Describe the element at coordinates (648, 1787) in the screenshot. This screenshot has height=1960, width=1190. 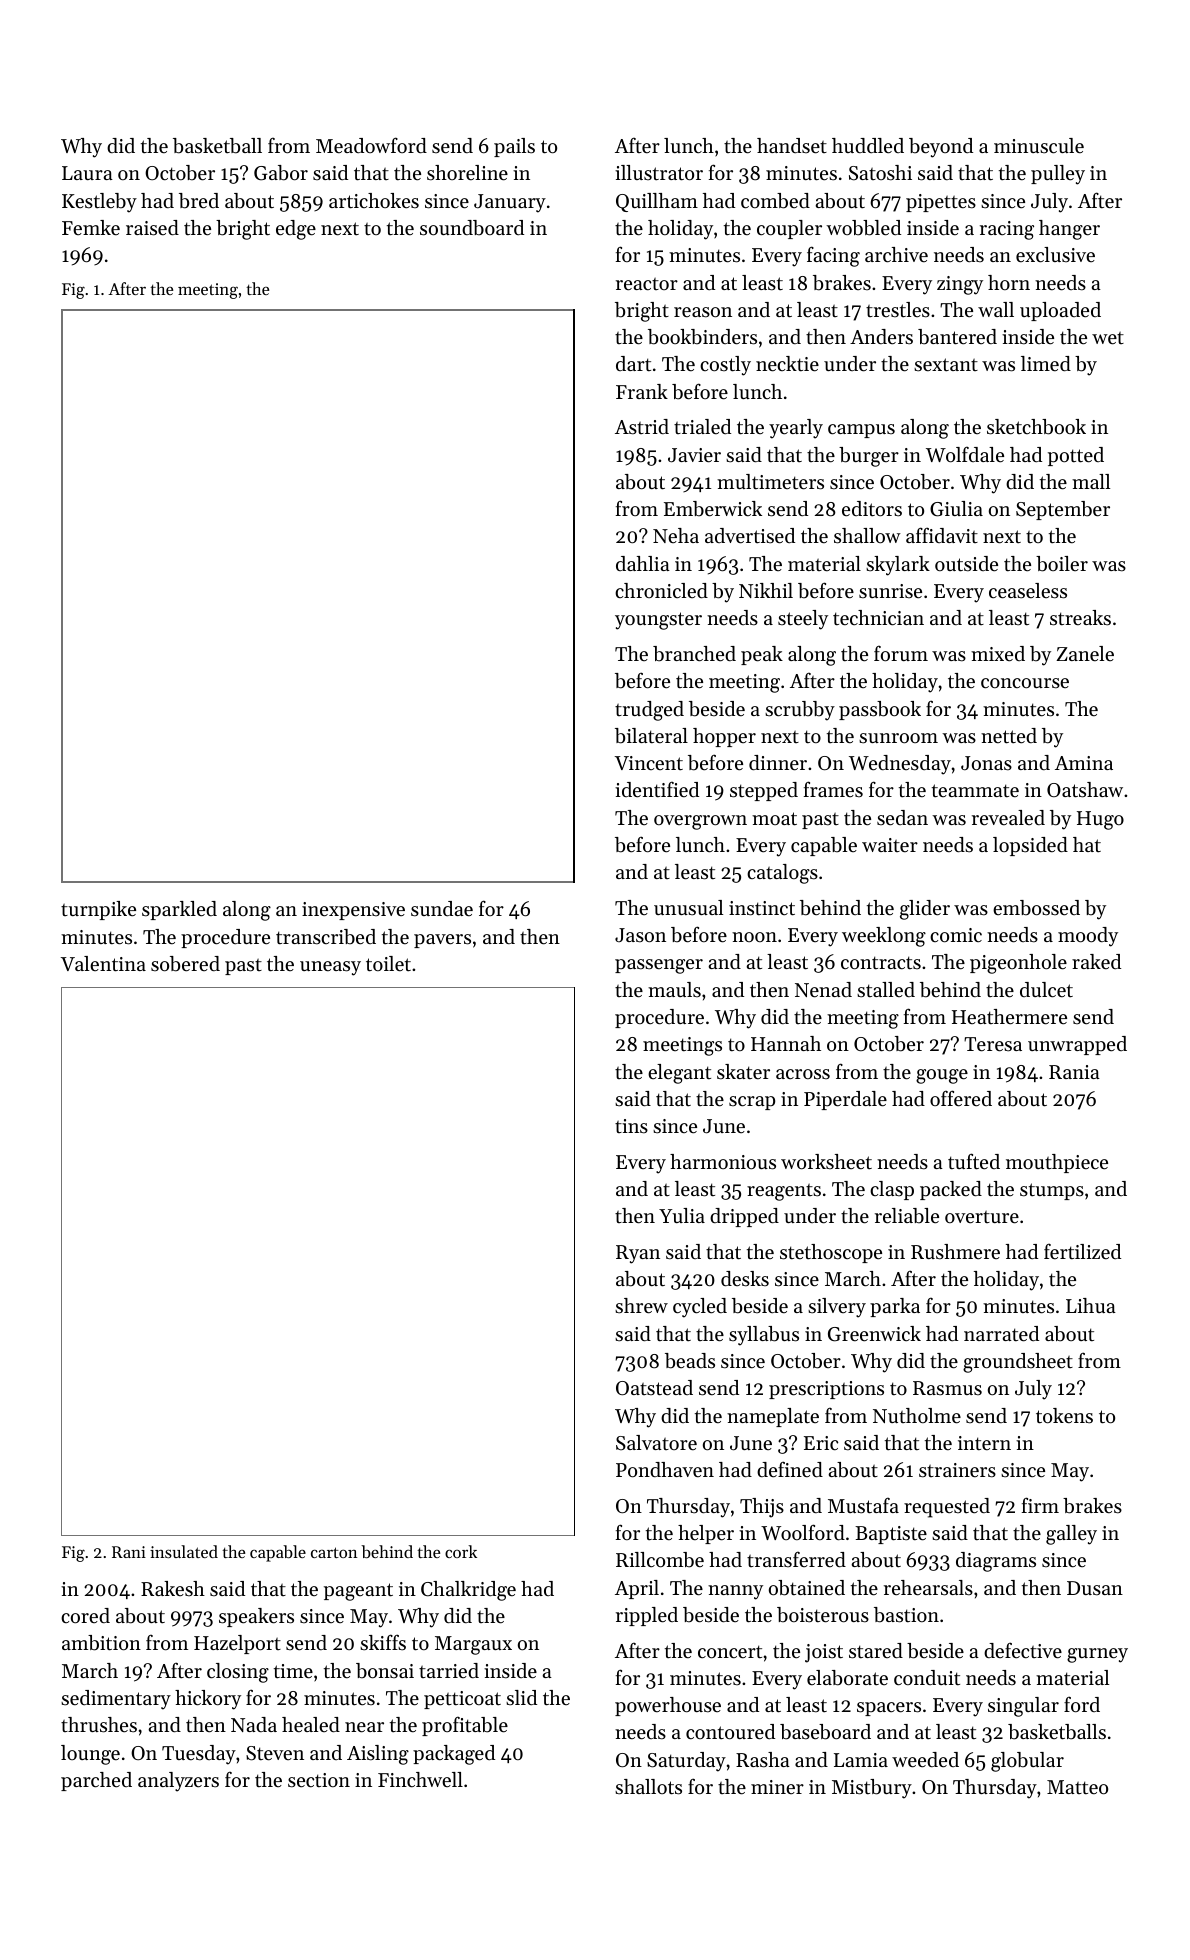
I see `shallots` at that location.
